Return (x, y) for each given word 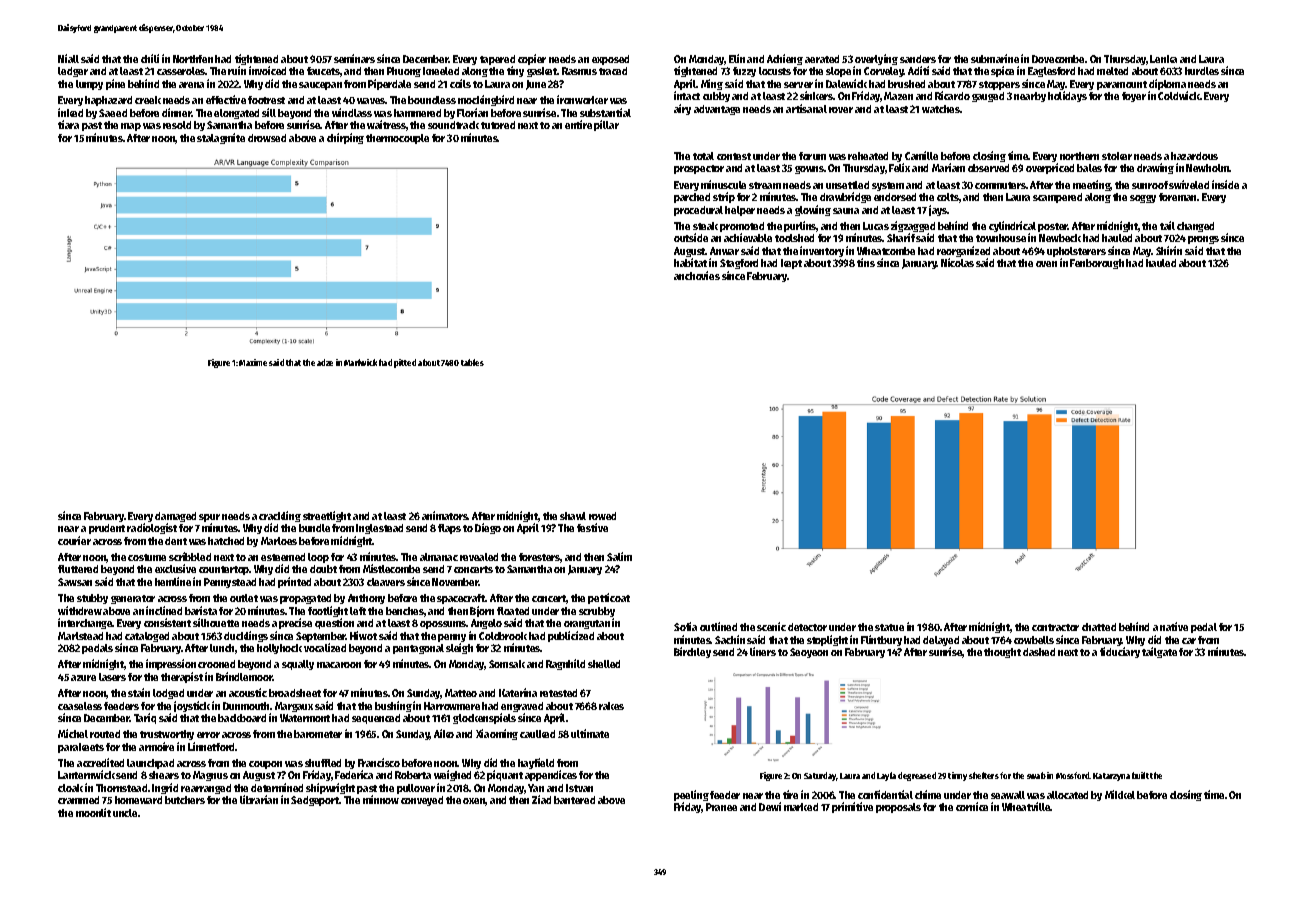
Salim (619, 556)
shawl (573, 516)
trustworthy (167, 735)
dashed (1039, 652)
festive (592, 527)
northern (1079, 156)
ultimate (590, 733)
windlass (352, 112)
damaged (175, 517)
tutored (498, 125)
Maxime (253, 362)
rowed (602, 516)
